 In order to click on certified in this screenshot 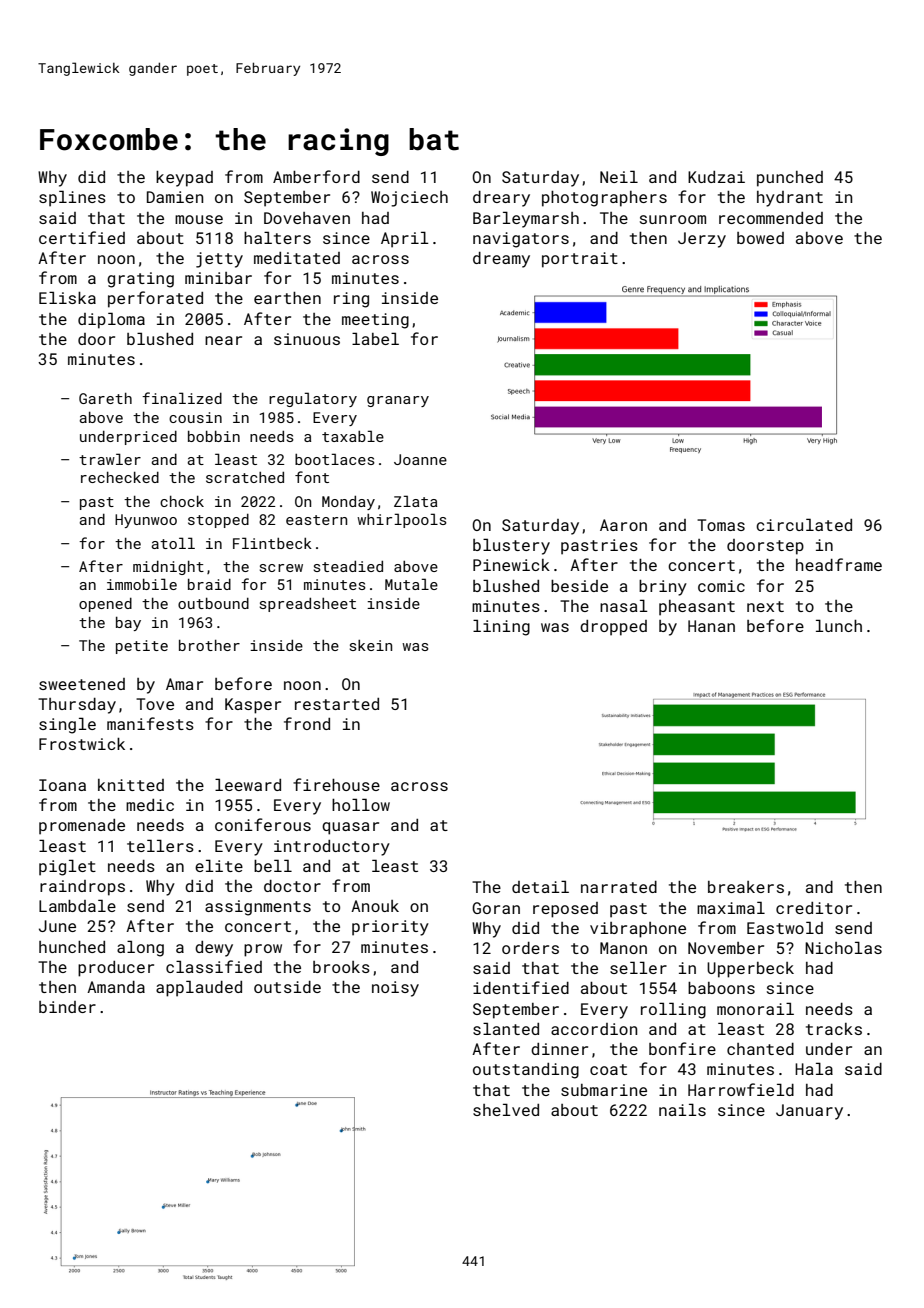, I will do `click(82, 237)`.
